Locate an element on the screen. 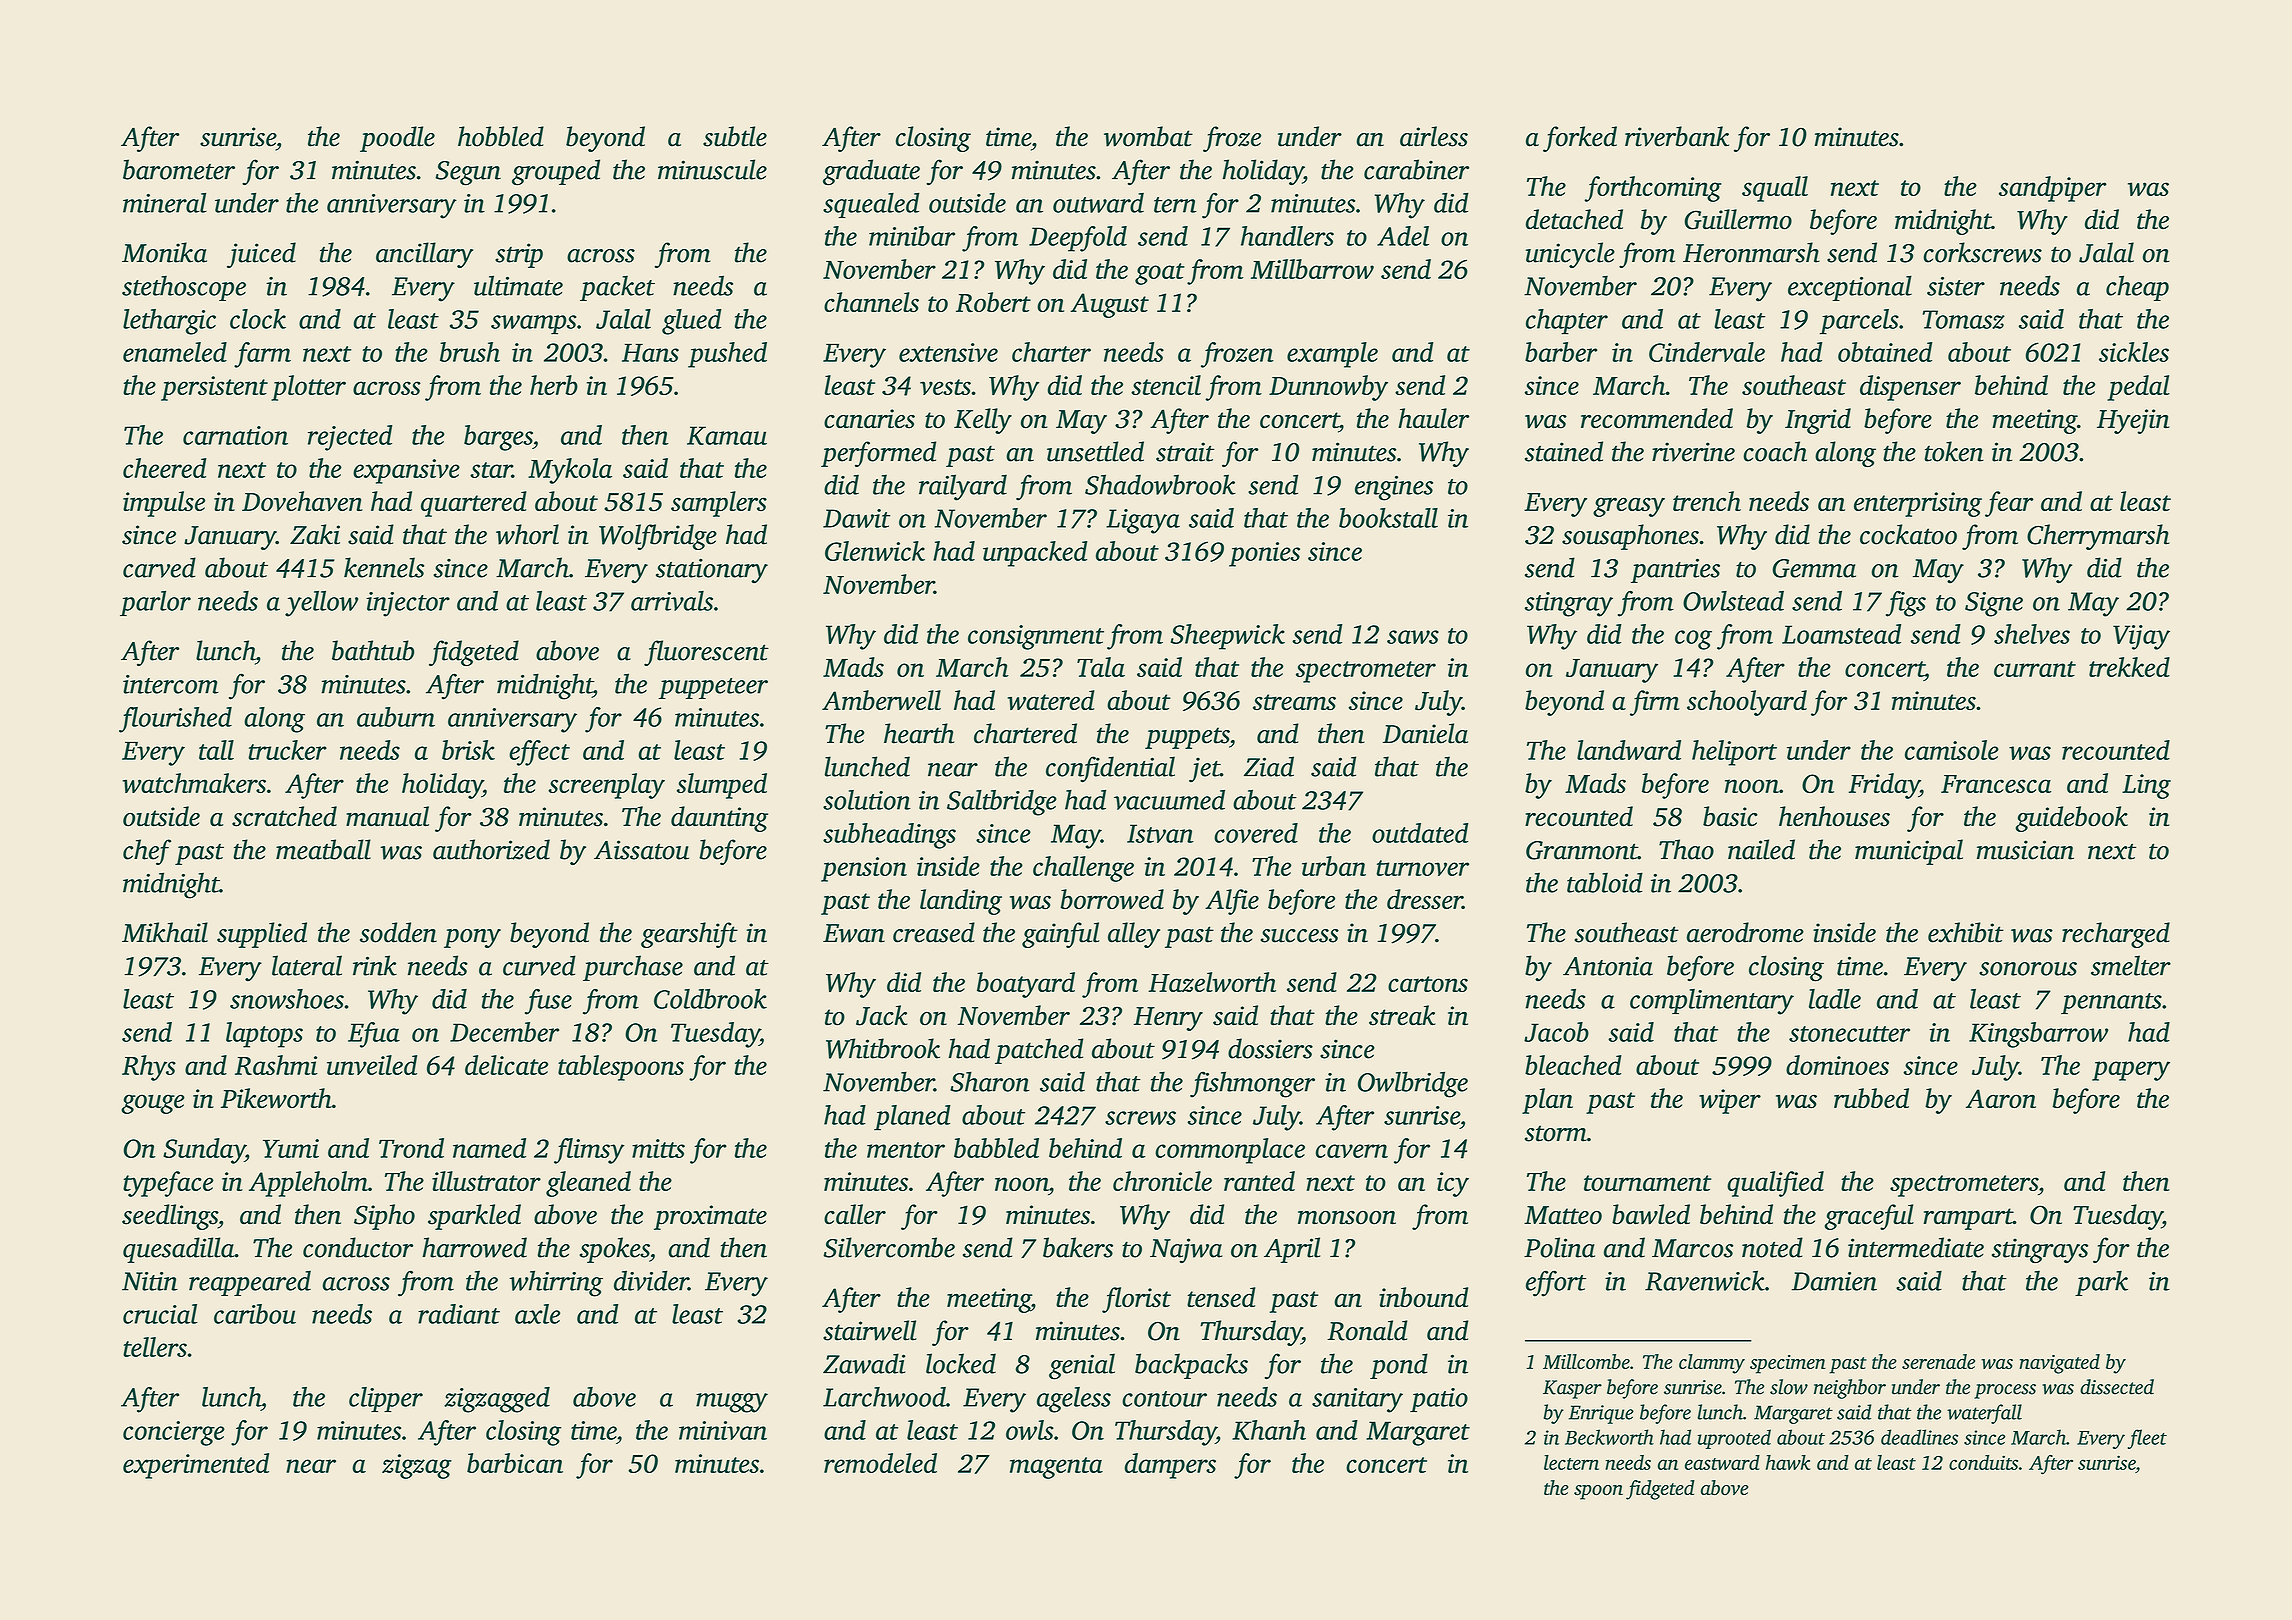  clipper is located at coordinates (386, 1399).
